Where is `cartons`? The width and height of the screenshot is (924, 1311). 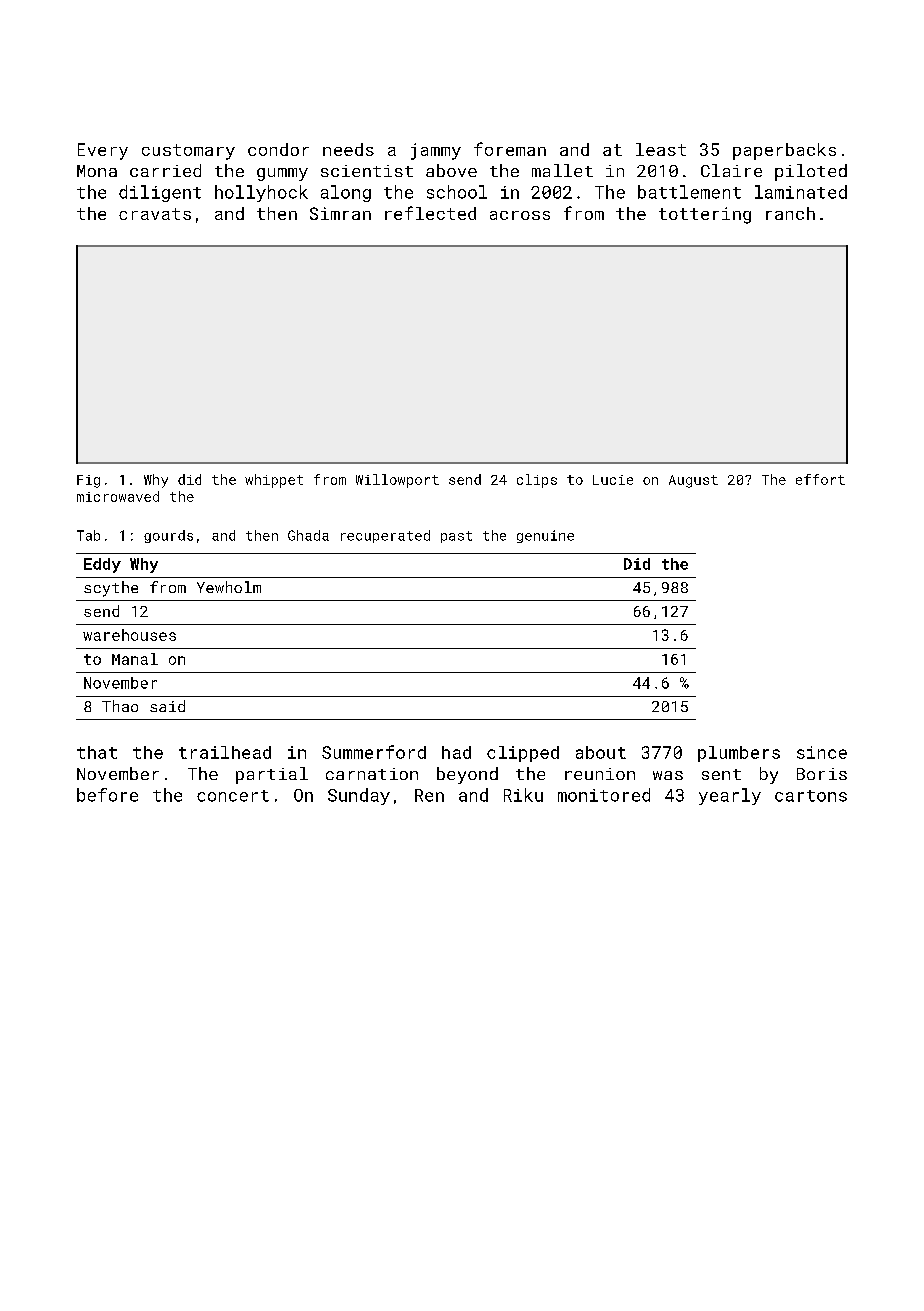 cartons is located at coordinates (811, 796).
